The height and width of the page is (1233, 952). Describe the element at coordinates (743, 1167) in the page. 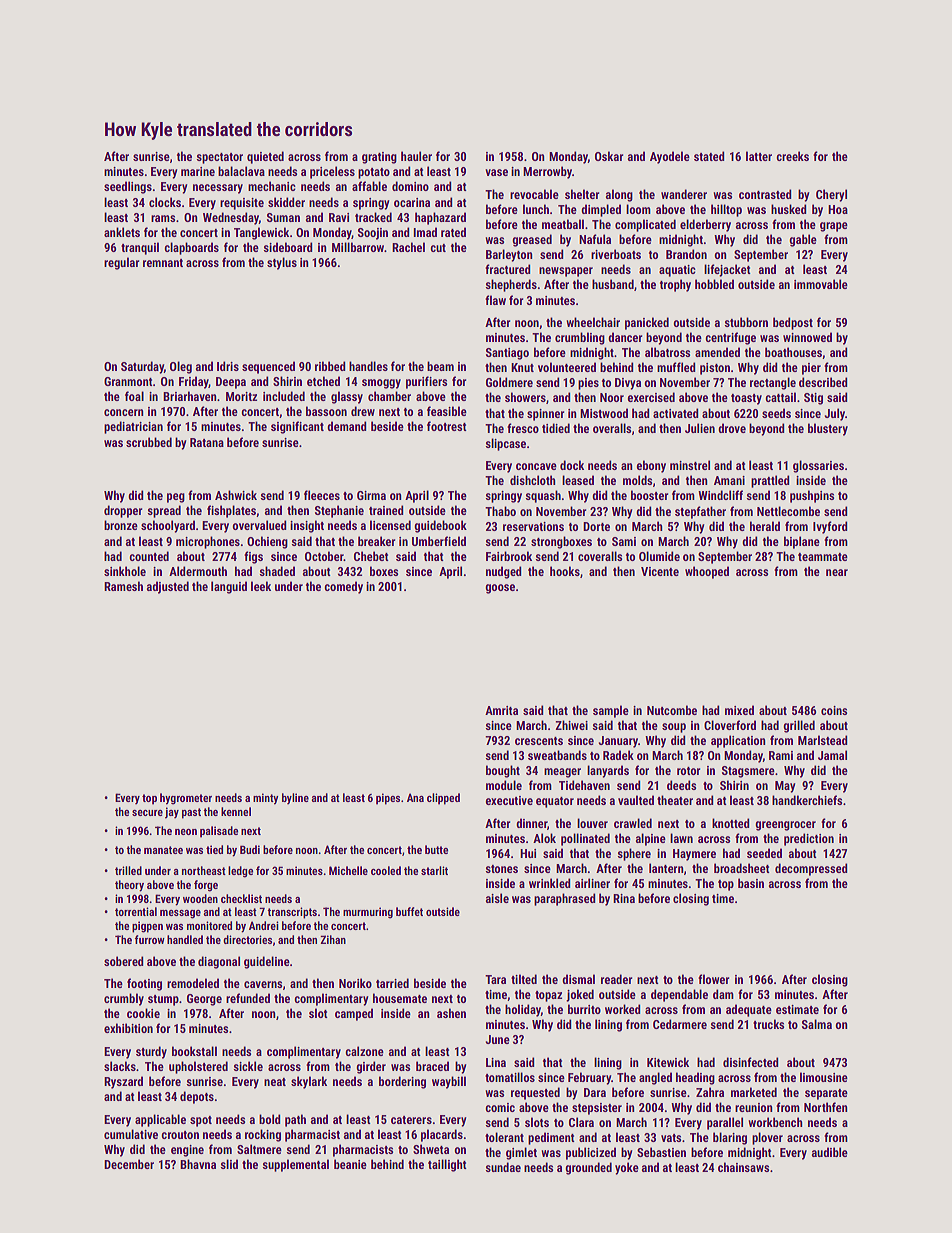

I see `chainsaws` at that location.
